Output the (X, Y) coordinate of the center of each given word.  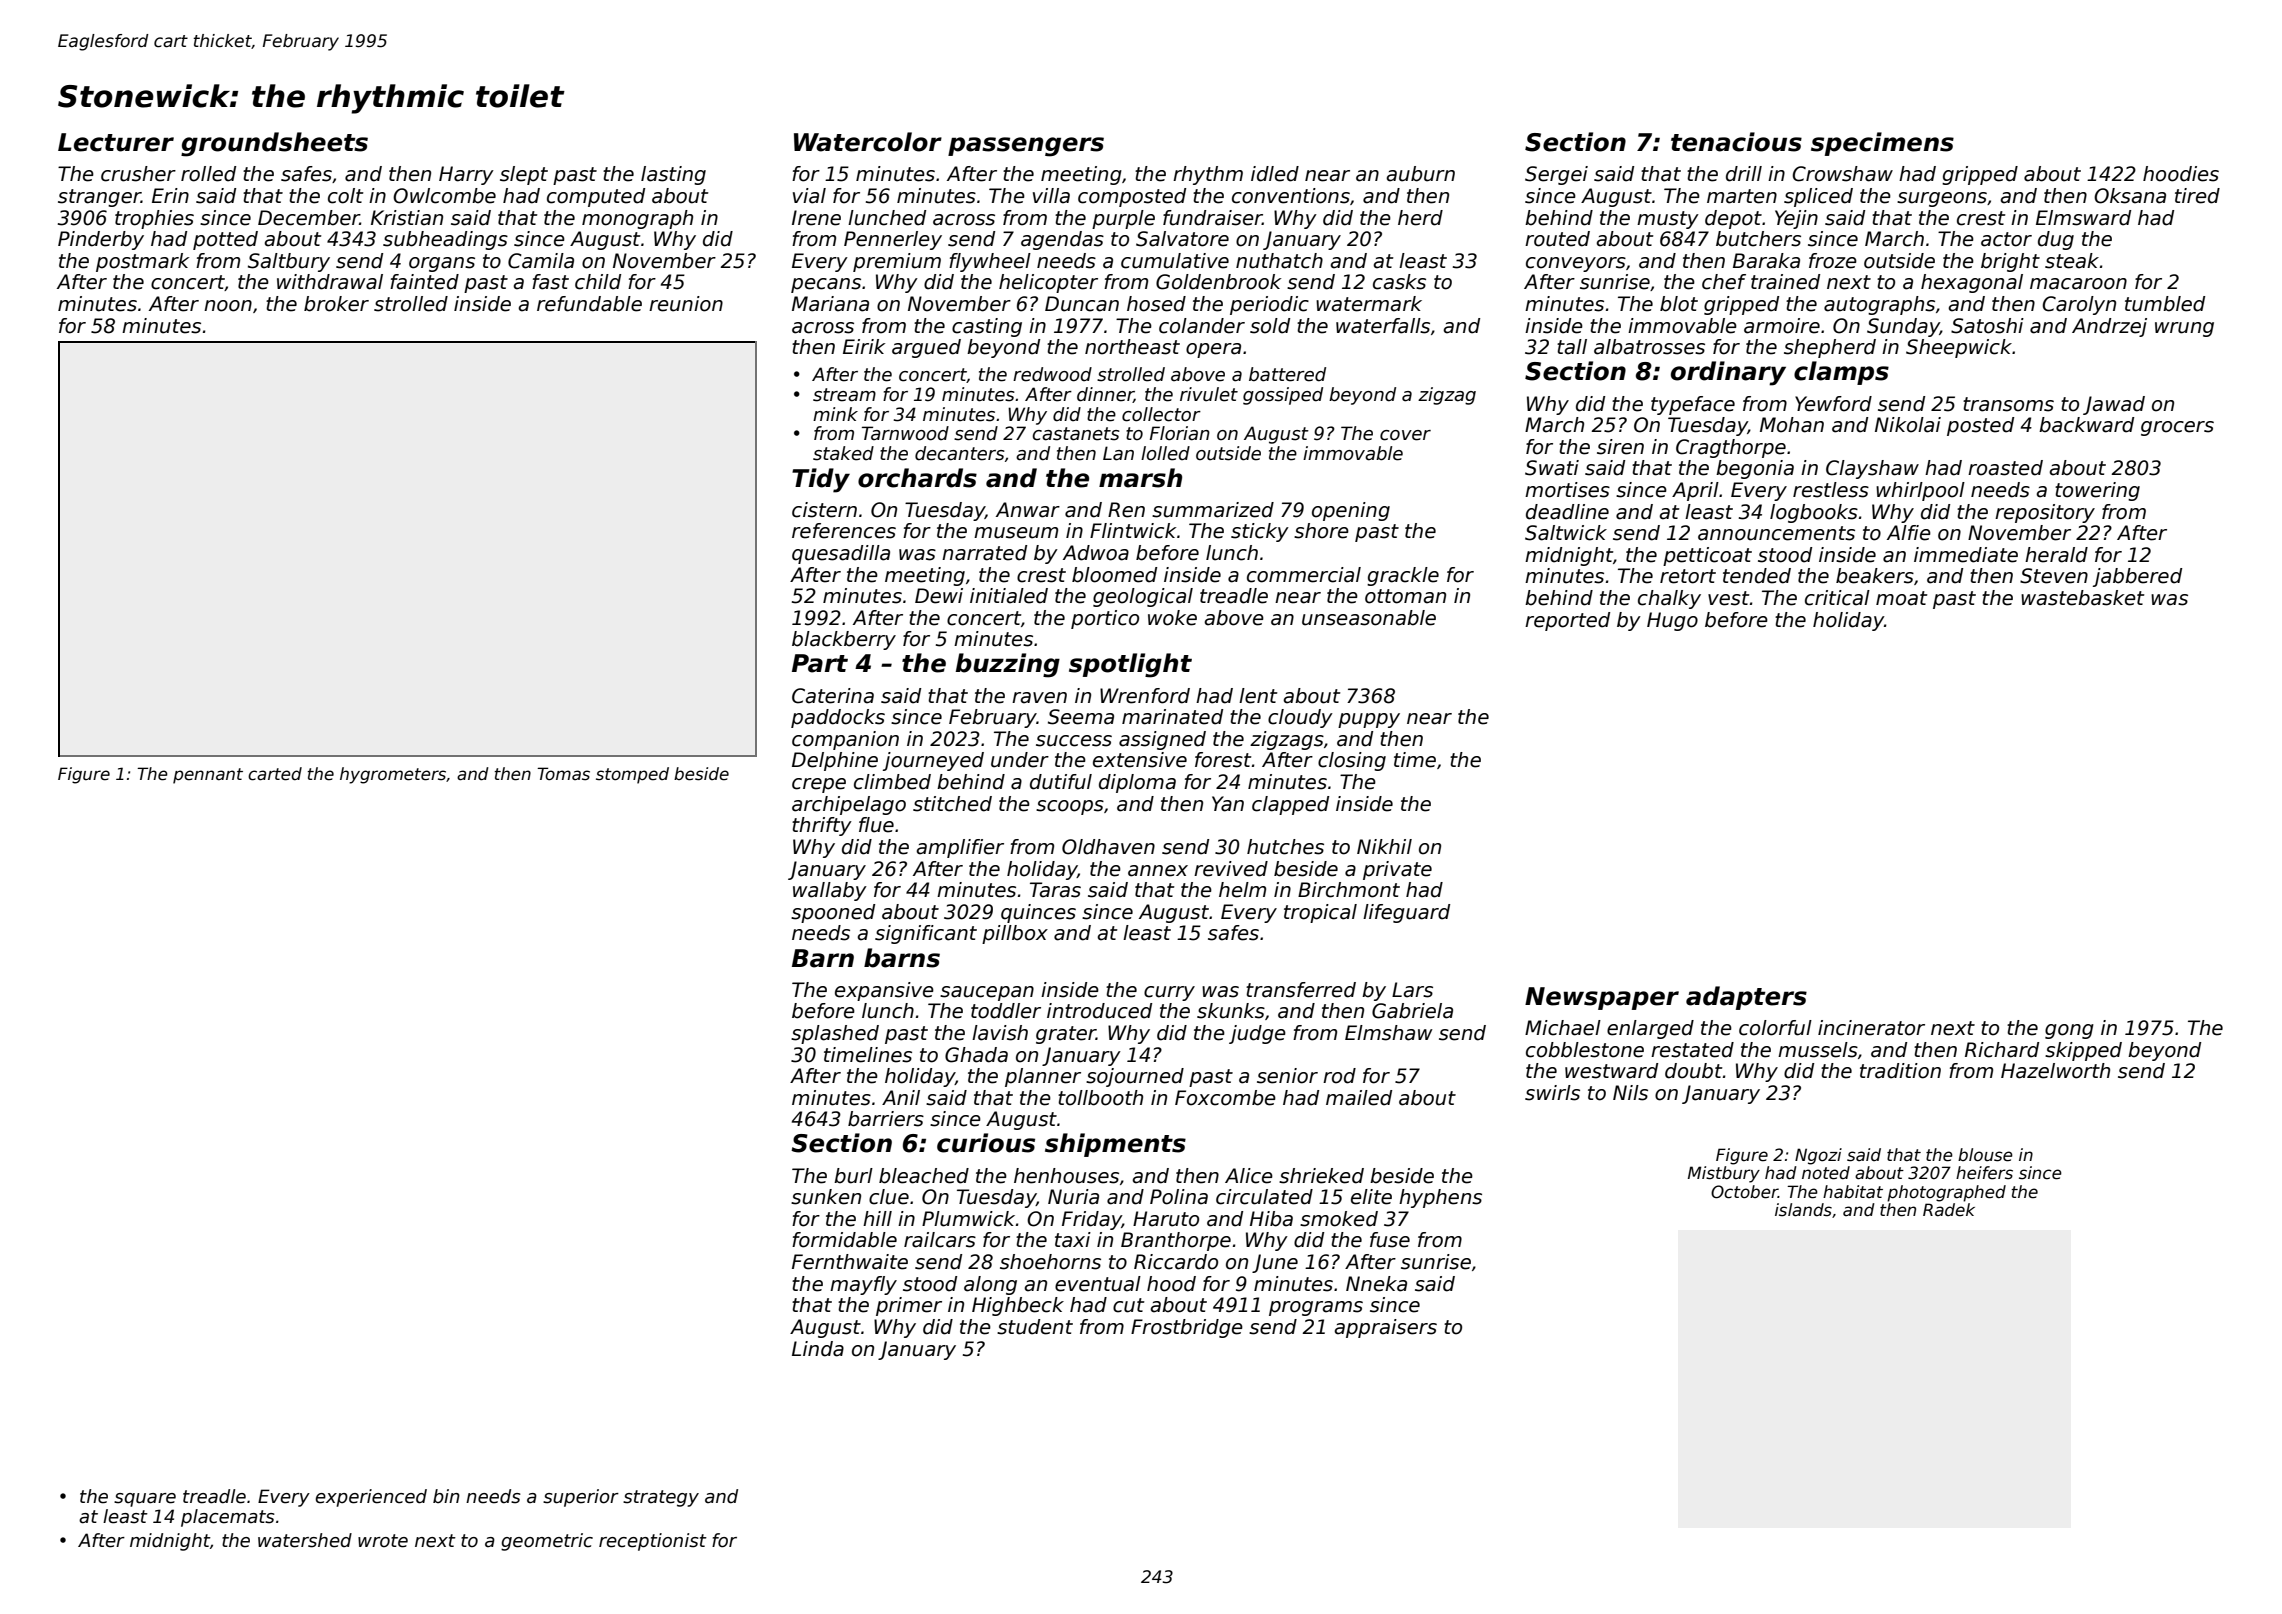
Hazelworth (2055, 1071)
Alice (1249, 1176)
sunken (826, 1197)
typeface (1693, 405)
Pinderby (101, 240)
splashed (835, 1034)
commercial (1304, 575)
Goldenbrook (1218, 282)
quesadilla (841, 554)
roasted (2005, 468)
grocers (2177, 428)
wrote (383, 1541)
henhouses (1066, 1176)
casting (987, 327)
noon (228, 306)
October (1744, 1192)
